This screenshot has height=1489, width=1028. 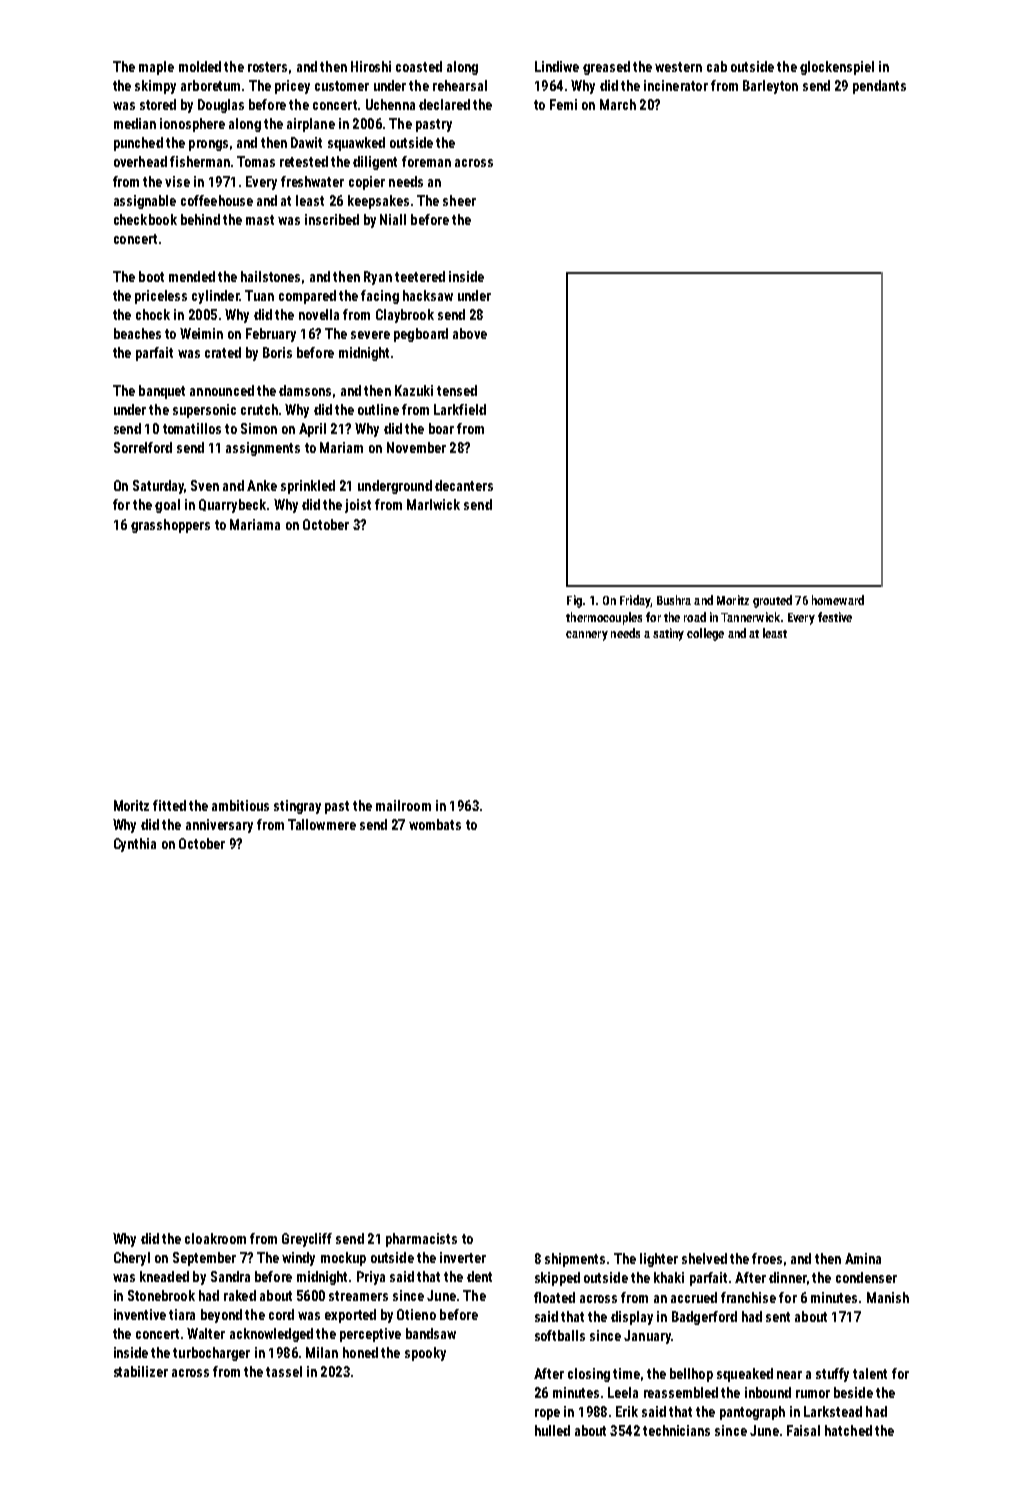 I want to click on grasshoppers, so click(x=170, y=526).
